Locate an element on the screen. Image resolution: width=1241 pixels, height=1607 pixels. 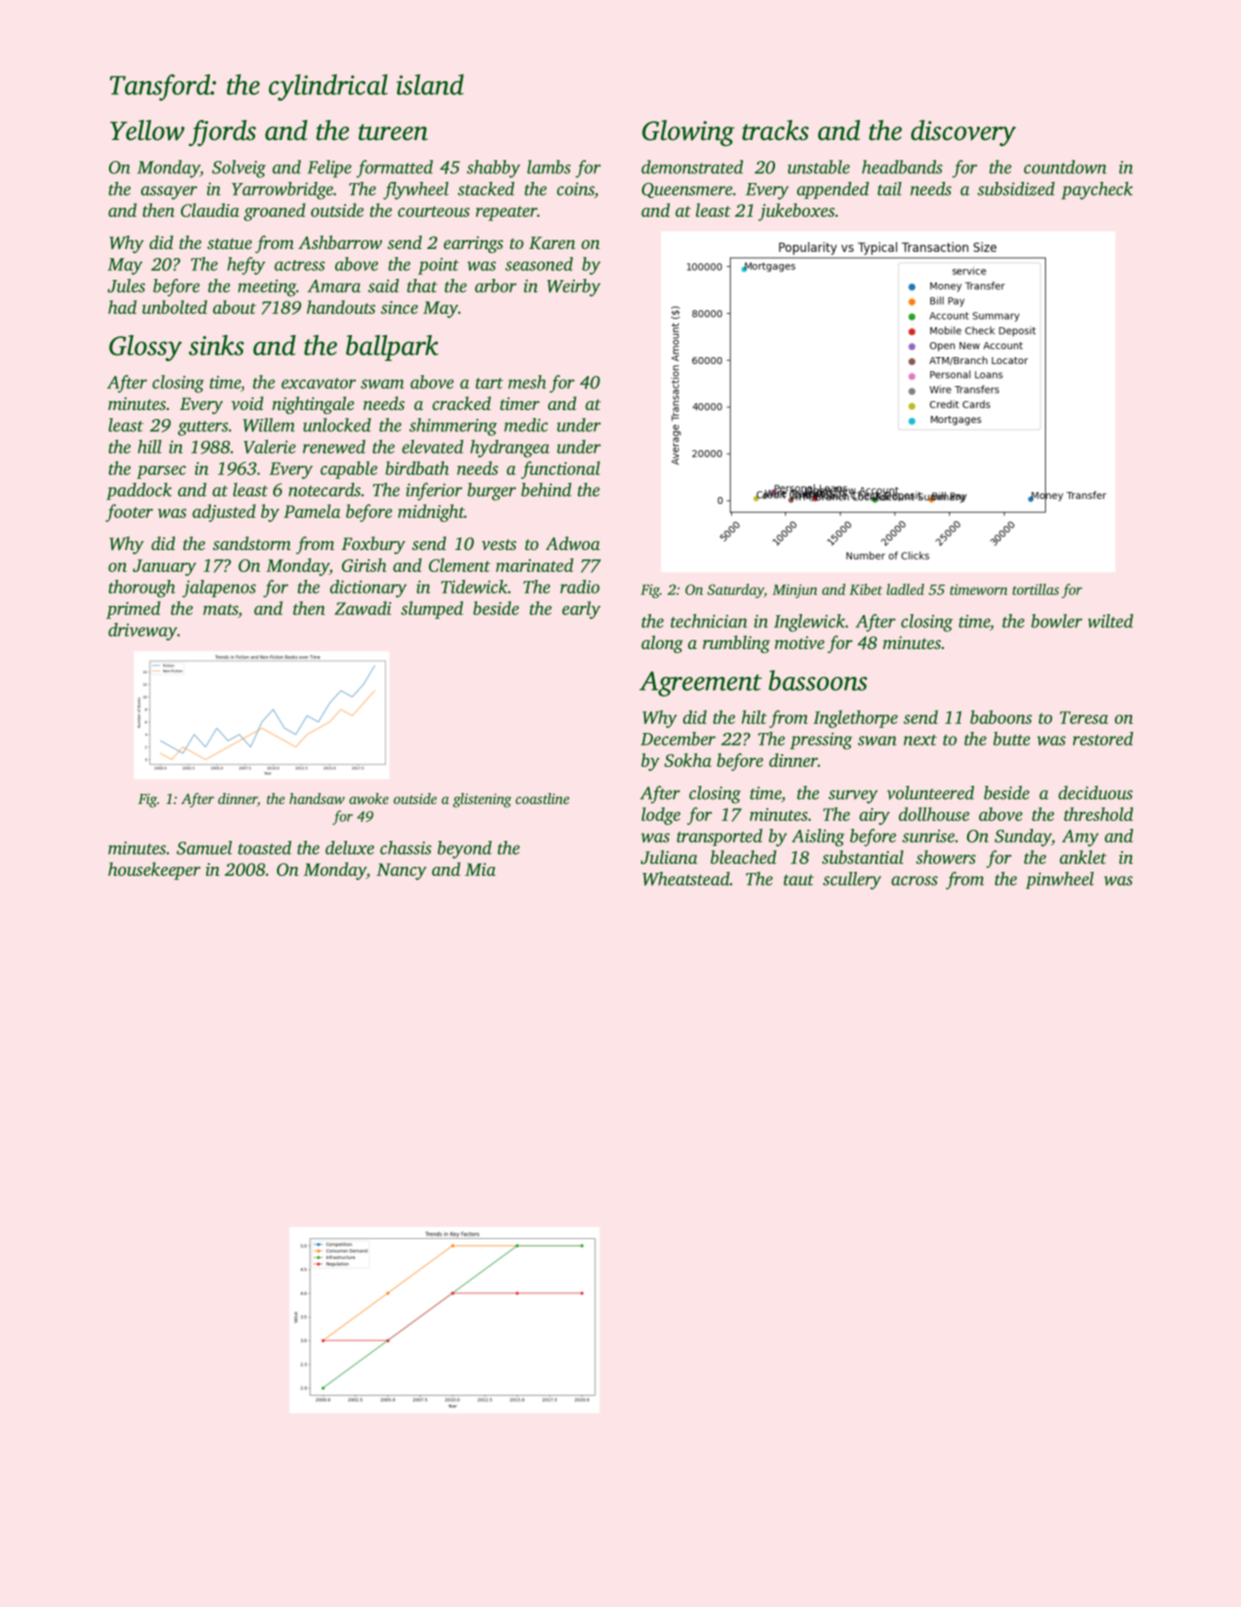
subsidized is located at coordinates (1016, 189).
